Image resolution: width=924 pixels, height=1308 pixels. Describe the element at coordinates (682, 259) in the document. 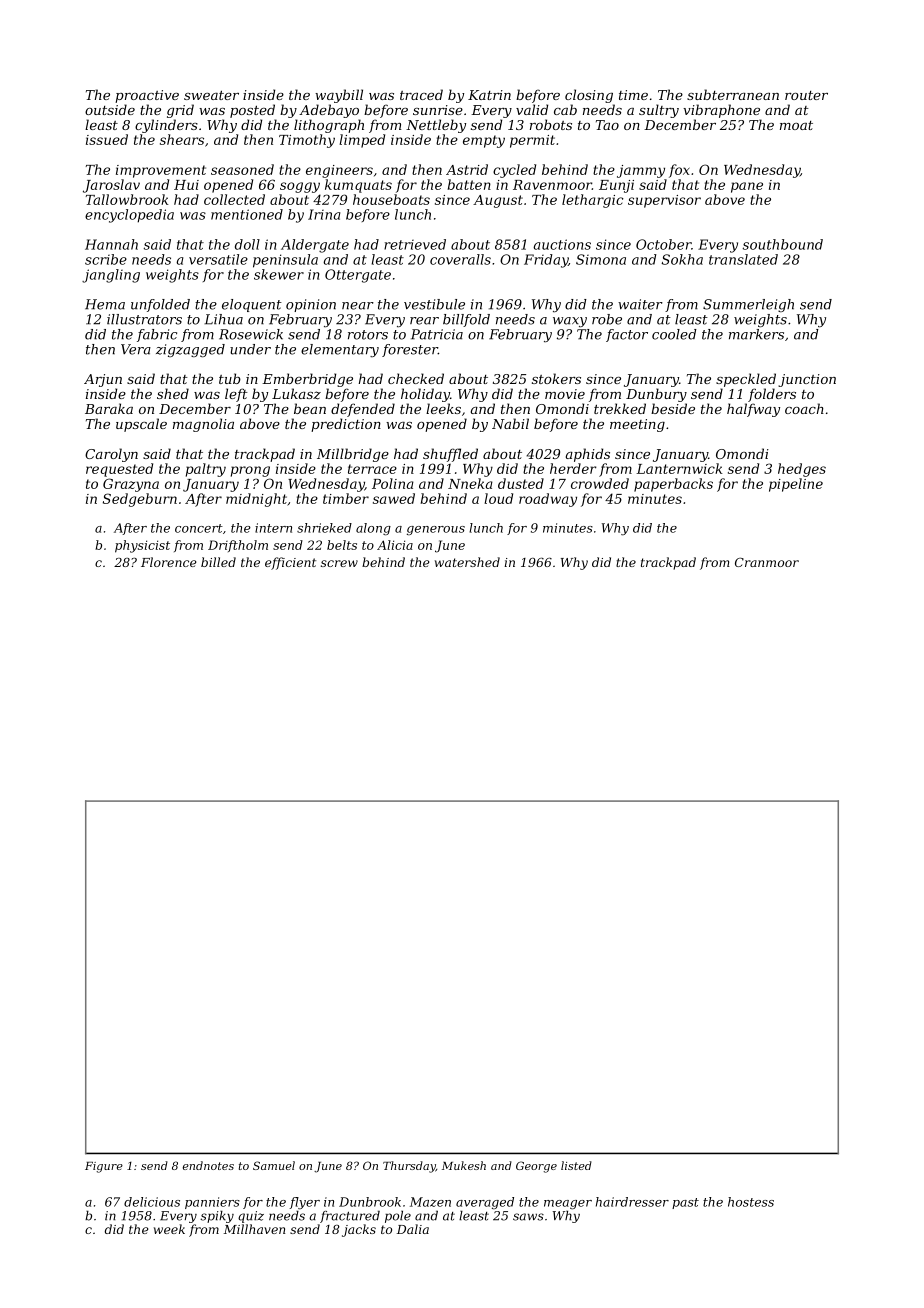

I see `Sokha` at that location.
